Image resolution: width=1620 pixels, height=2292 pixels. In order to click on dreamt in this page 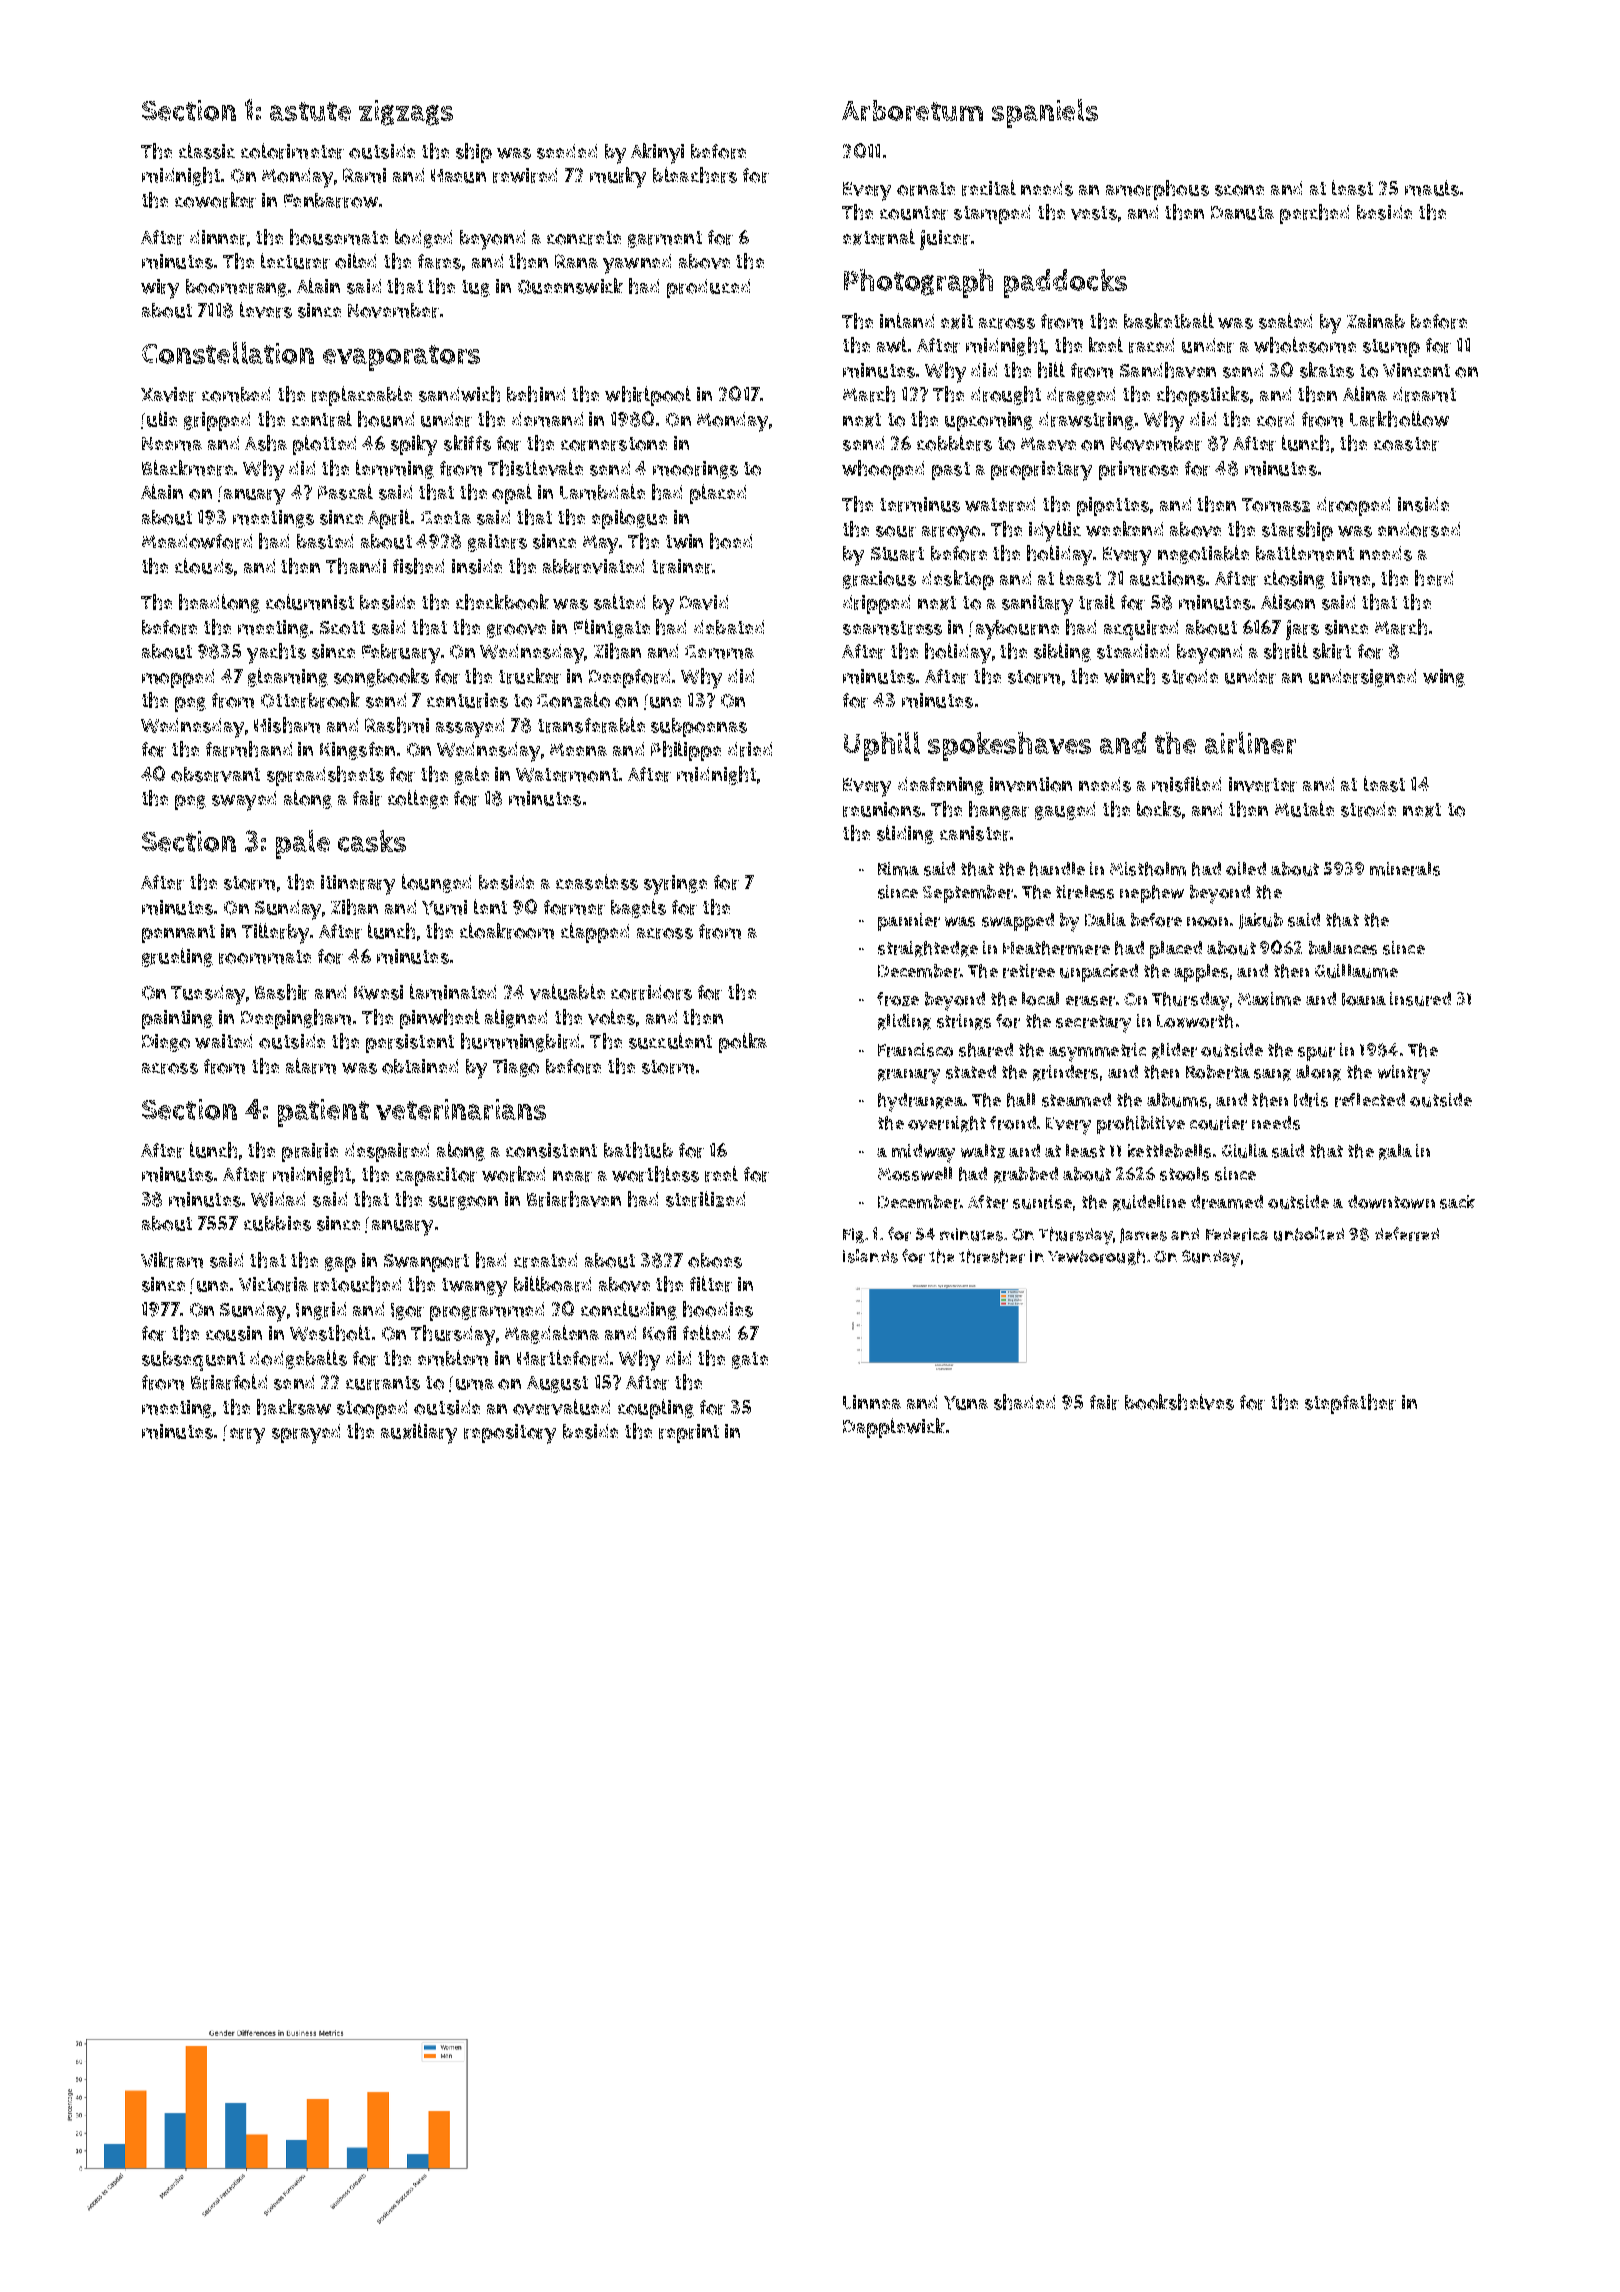, I will do `click(1424, 394)`.
